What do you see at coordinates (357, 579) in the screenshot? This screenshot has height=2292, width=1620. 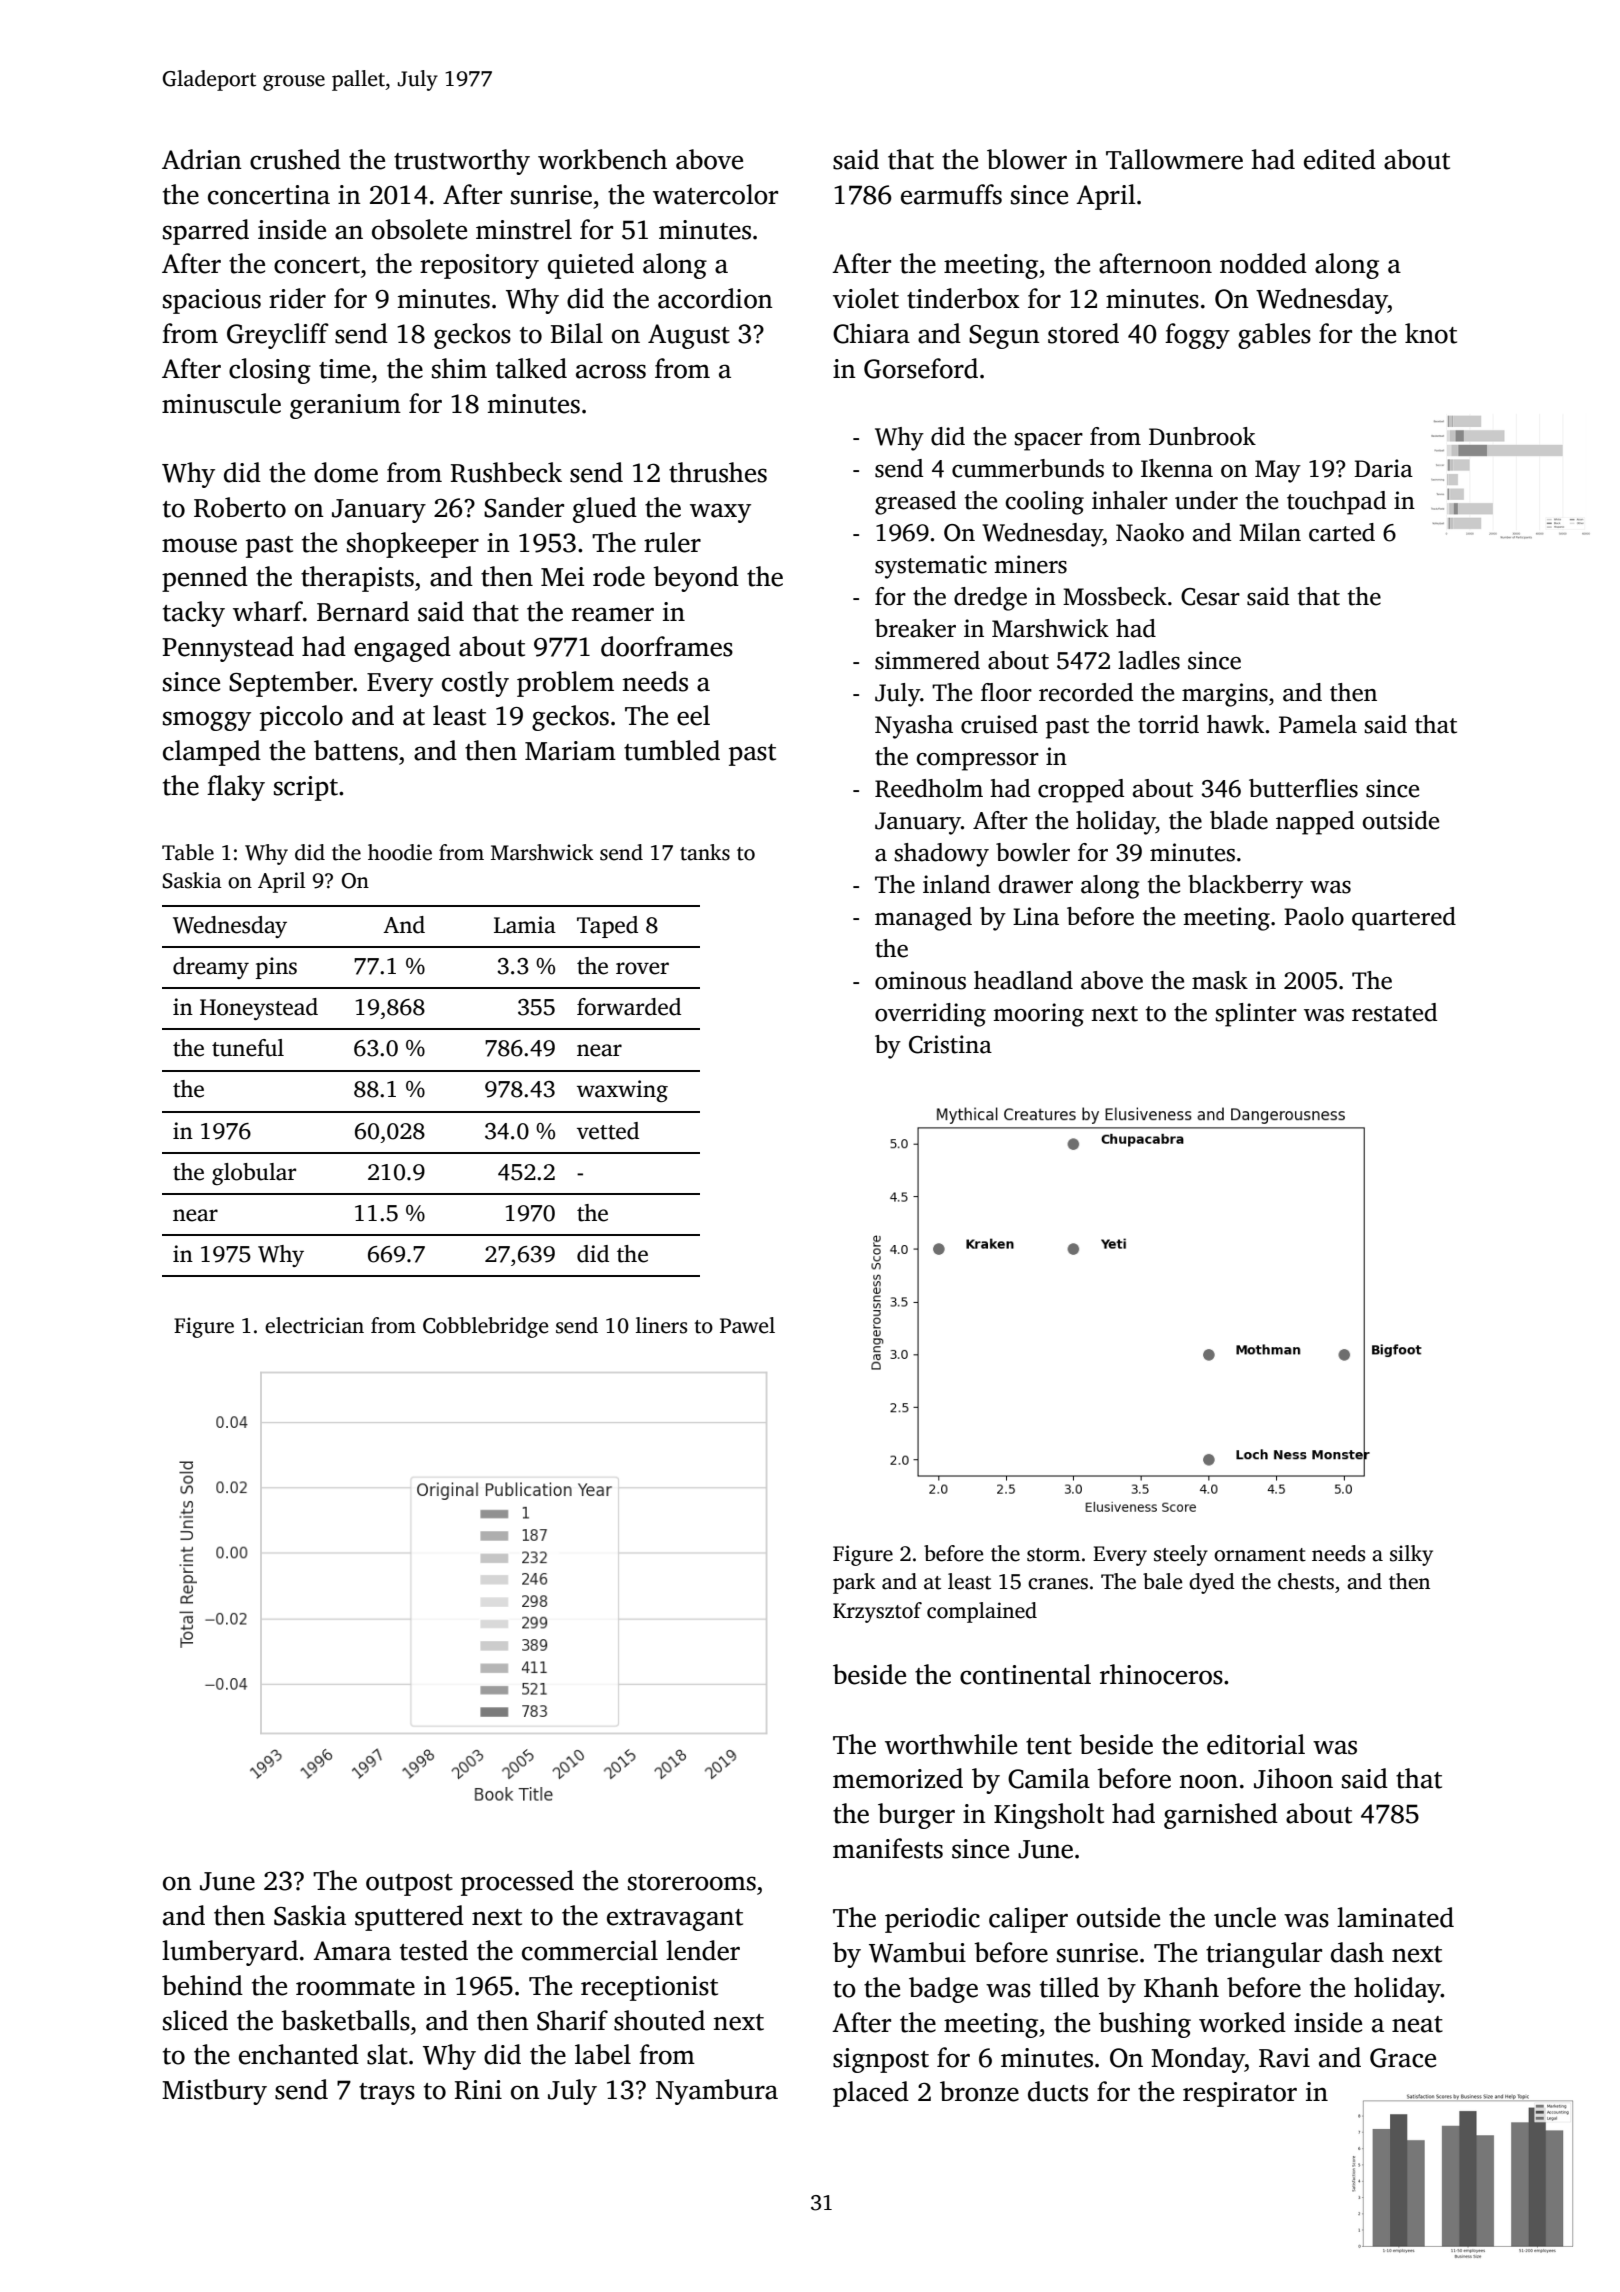 I see `therapists` at bounding box center [357, 579].
